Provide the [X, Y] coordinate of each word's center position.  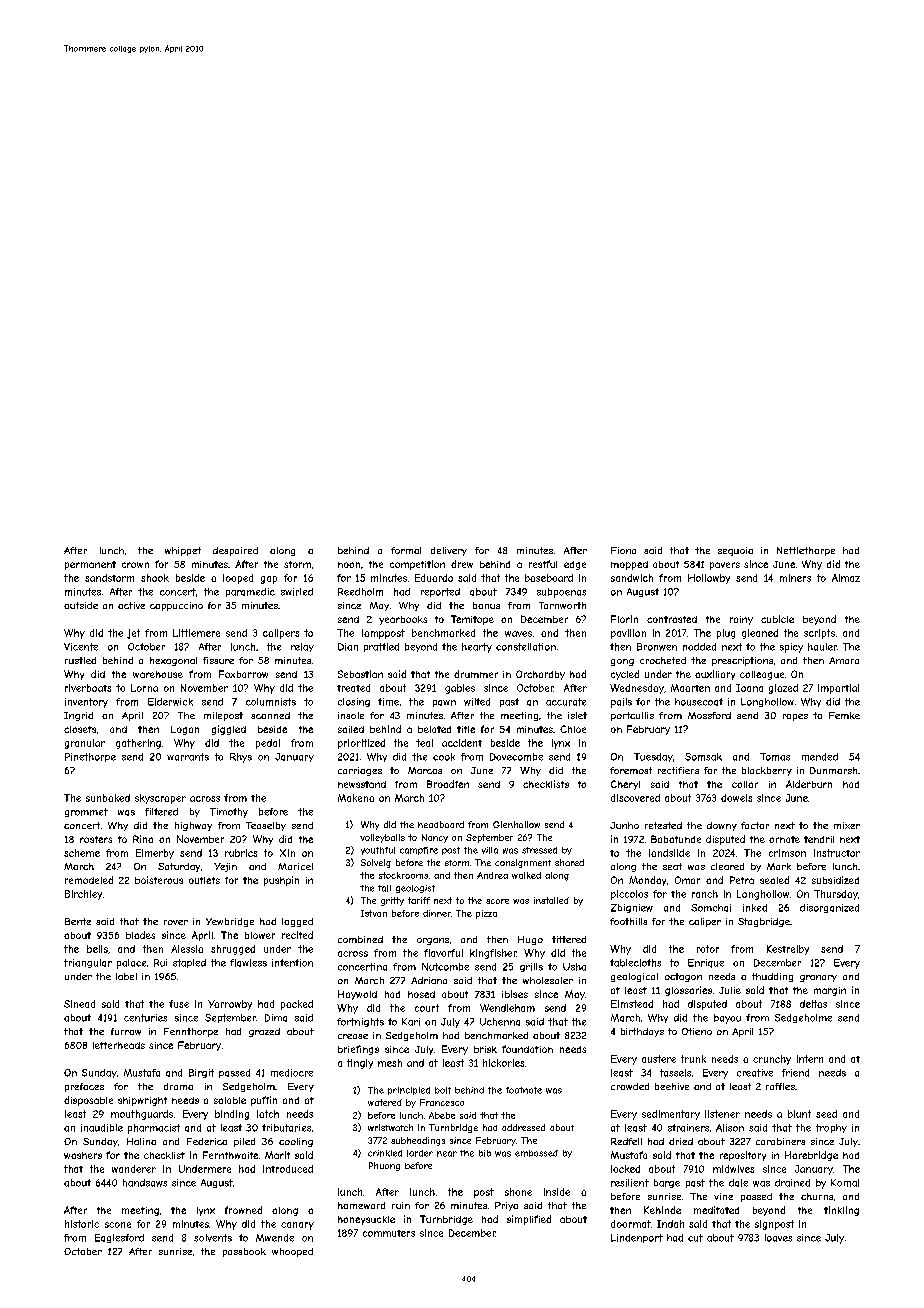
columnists [271, 702]
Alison [730, 1128]
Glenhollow [516, 824]
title [466, 729]
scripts [819, 634]
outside [81, 605]
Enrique [706, 963]
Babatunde [676, 839]
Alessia [187, 949]
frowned [243, 1210]
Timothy [229, 813]
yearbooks [403, 620]
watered [385, 1102]
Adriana [429, 980]
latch [268, 1114]
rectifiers [678, 770]
